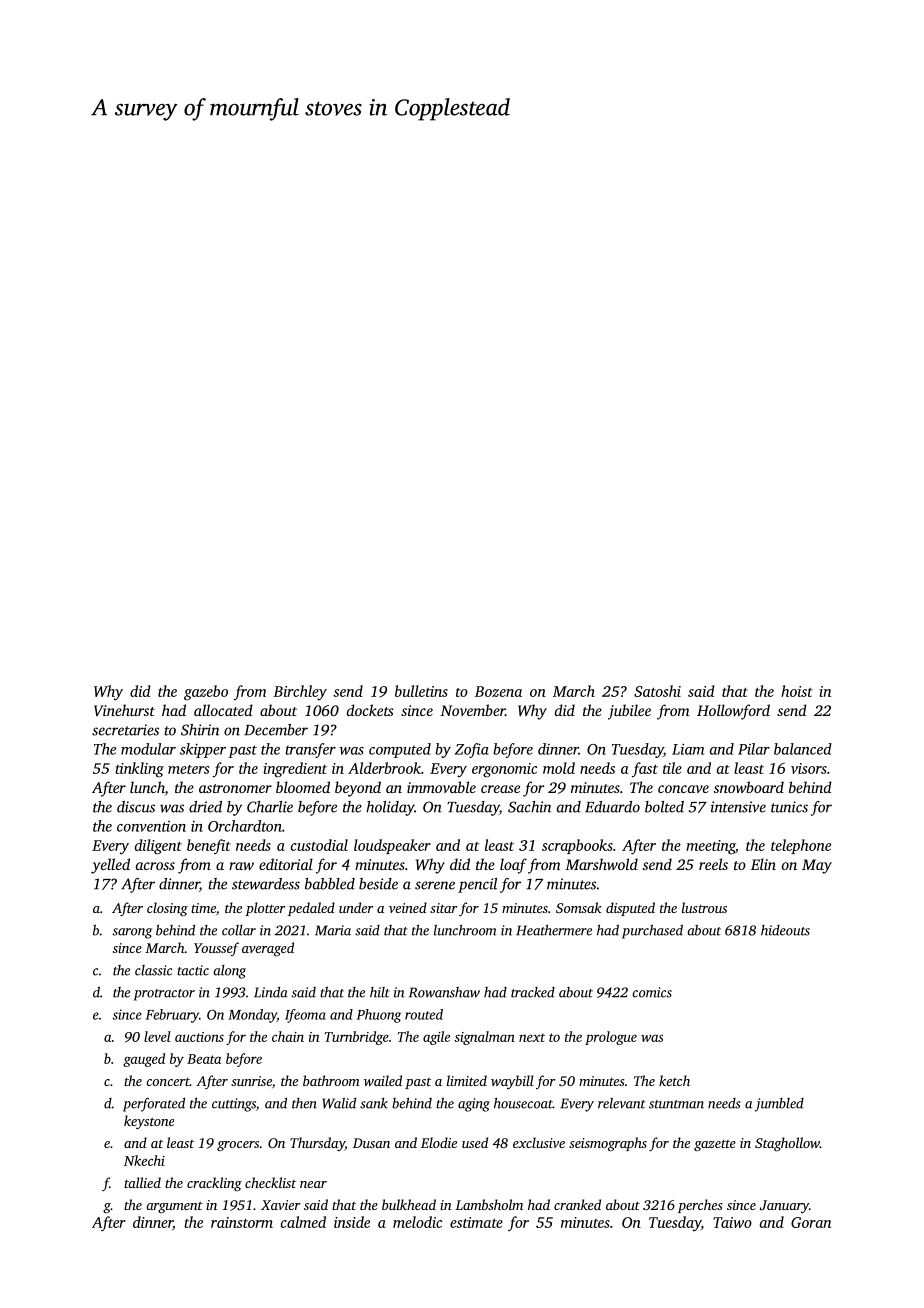 The height and width of the screenshot is (1308, 924). What do you see at coordinates (270, 1182) in the screenshot?
I see `checklist` at bounding box center [270, 1182].
